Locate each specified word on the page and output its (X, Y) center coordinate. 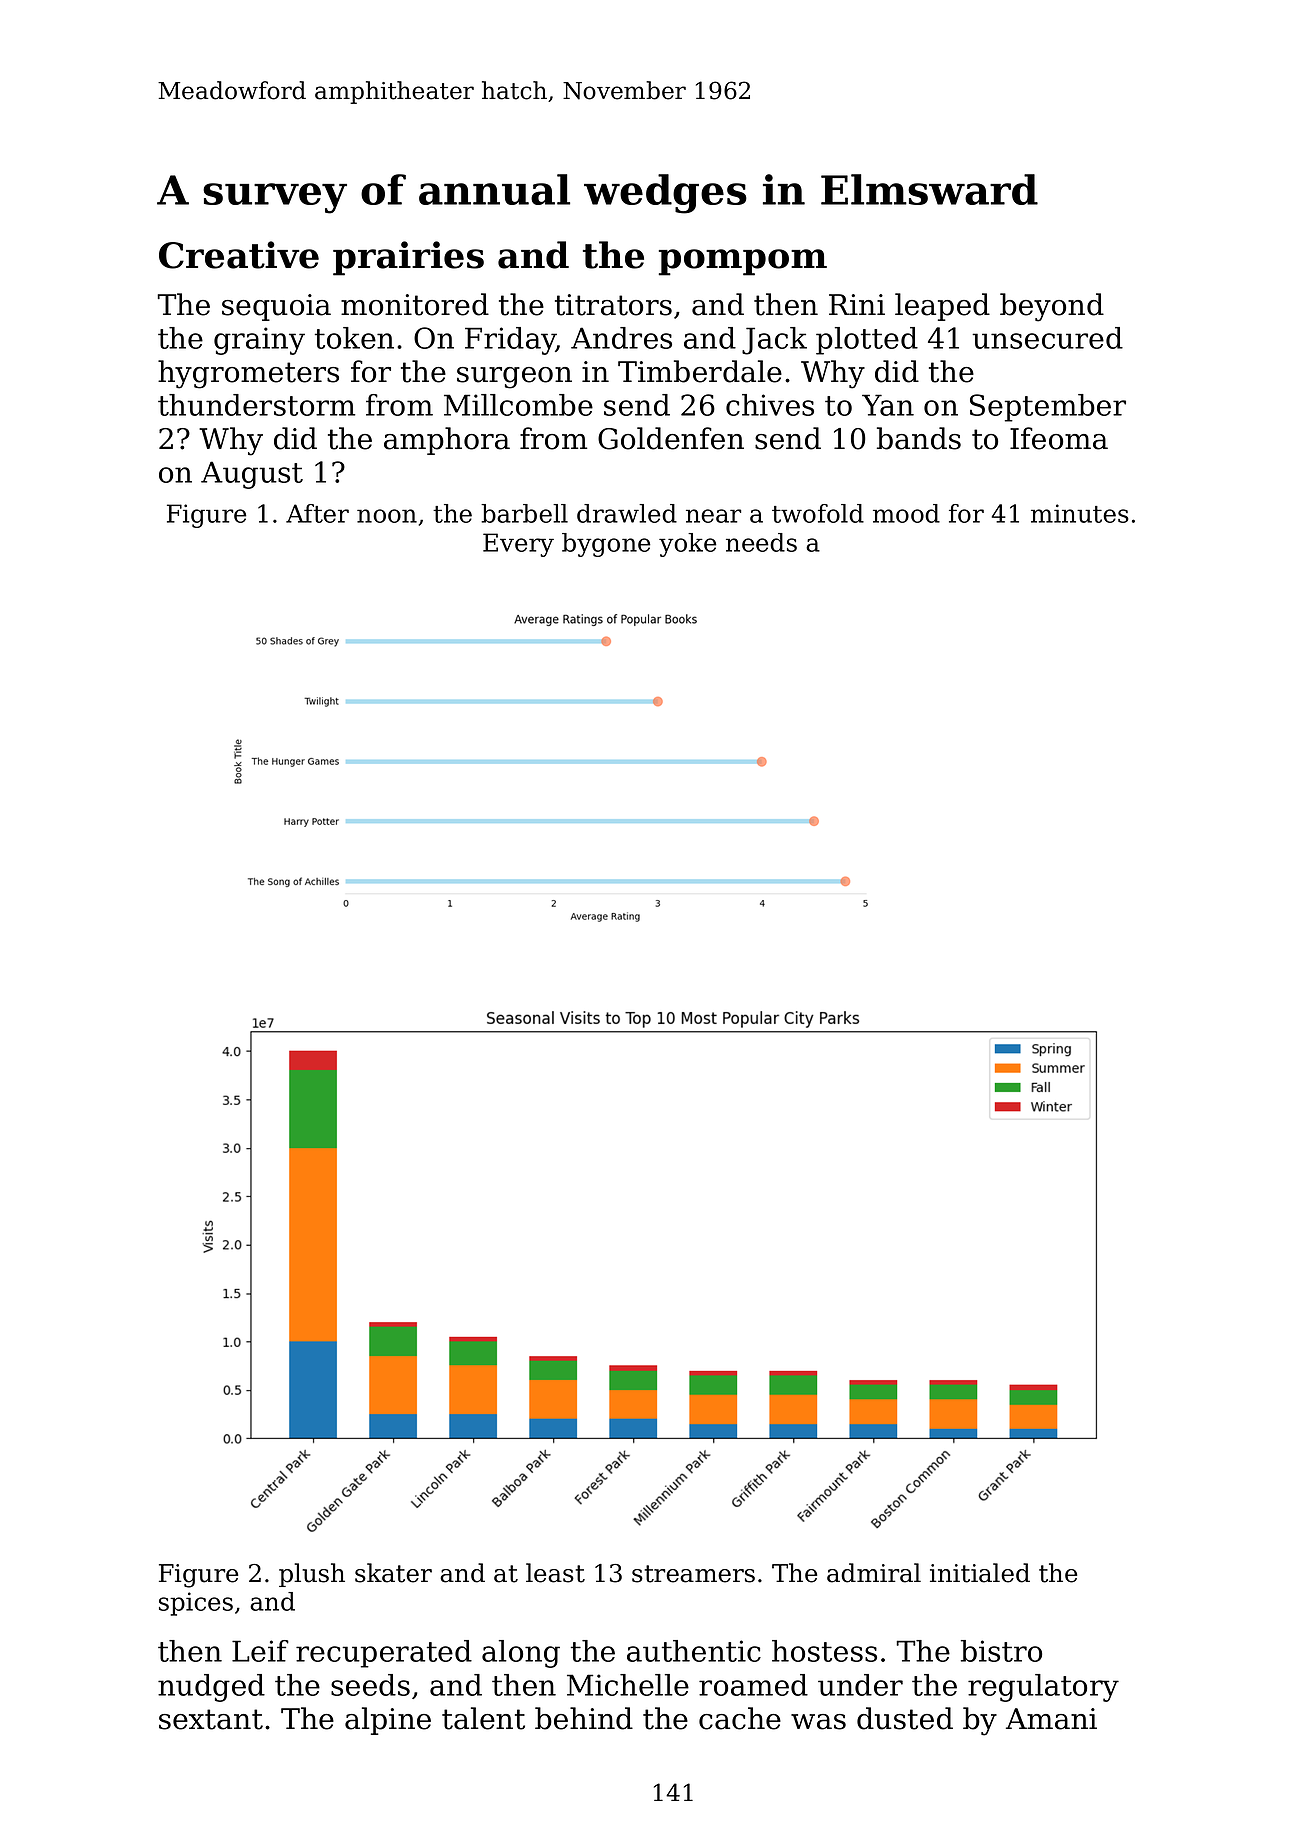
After (317, 513)
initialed (980, 1573)
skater (393, 1573)
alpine (388, 1721)
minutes (1080, 513)
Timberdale (700, 371)
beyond (1052, 307)
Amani (1051, 1719)
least (555, 1573)
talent (483, 1718)
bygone (606, 545)
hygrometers (248, 374)
